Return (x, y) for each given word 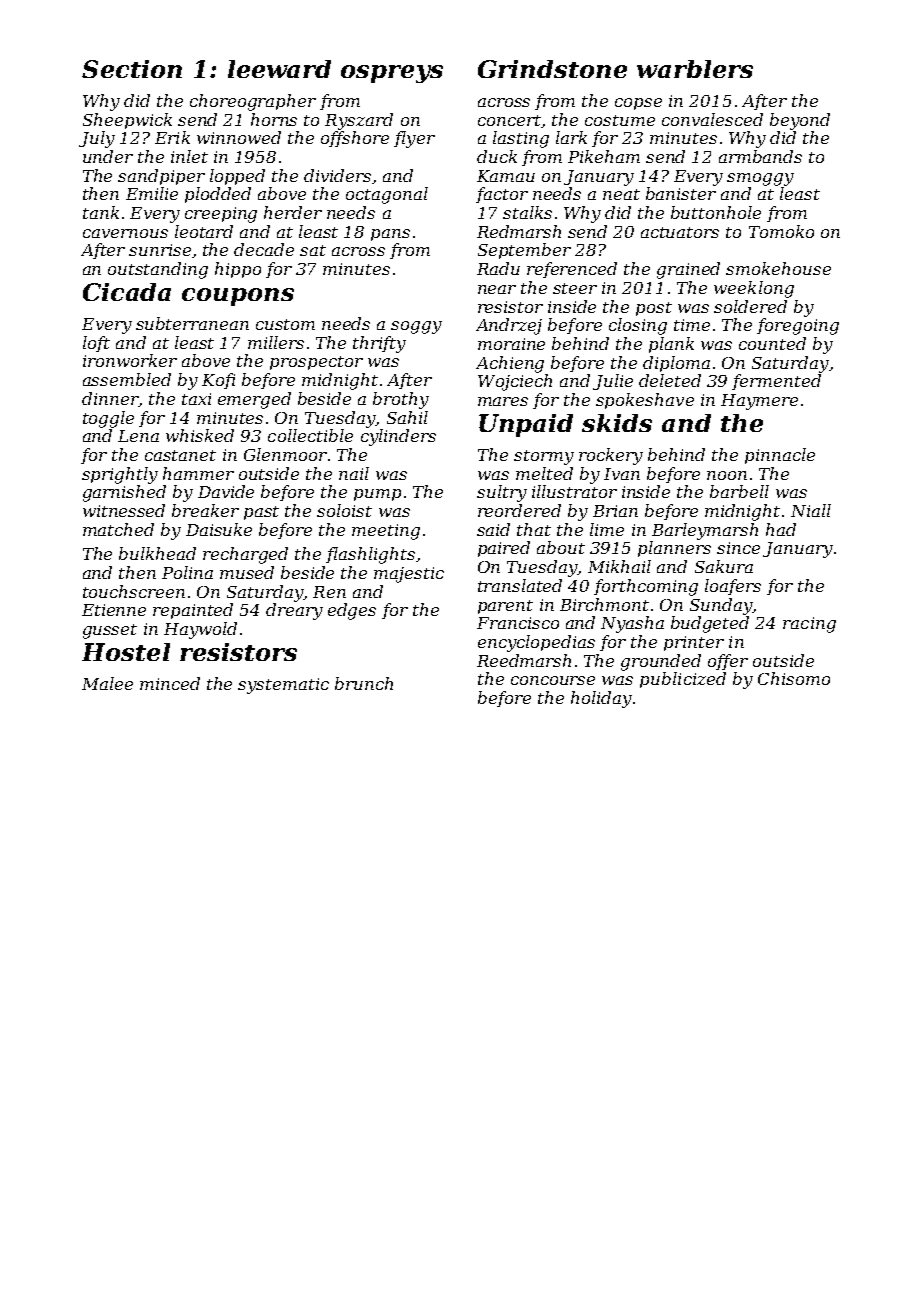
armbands (760, 156)
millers (276, 342)
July (97, 139)
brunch (364, 683)
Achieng (510, 364)
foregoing (798, 326)
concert (510, 121)
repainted (193, 611)
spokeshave (645, 401)
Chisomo (794, 678)
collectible (310, 435)
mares (503, 401)
